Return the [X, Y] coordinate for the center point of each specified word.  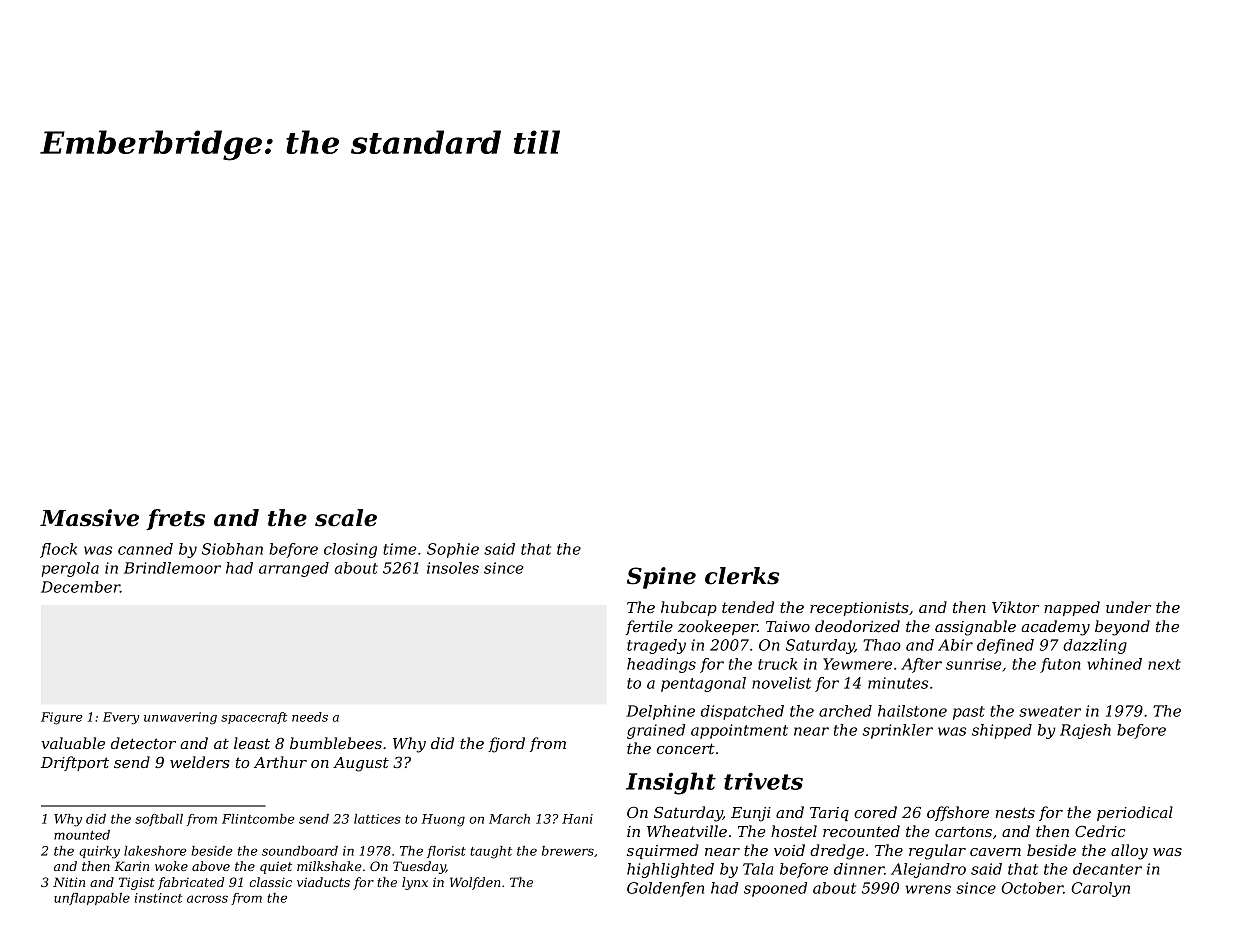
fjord [506, 745]
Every [121, 718]
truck [777, 664]
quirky [99, 852]
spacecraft [254, 718]
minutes [898, 683]
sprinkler [898, 731]
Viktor [1016, 607]
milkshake [329, 866]
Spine [661, 578]
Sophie [453, 550]
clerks [742, 576]
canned [145, 549]
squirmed [663, 851]
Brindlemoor [172, 568]
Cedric [1100, 831]
